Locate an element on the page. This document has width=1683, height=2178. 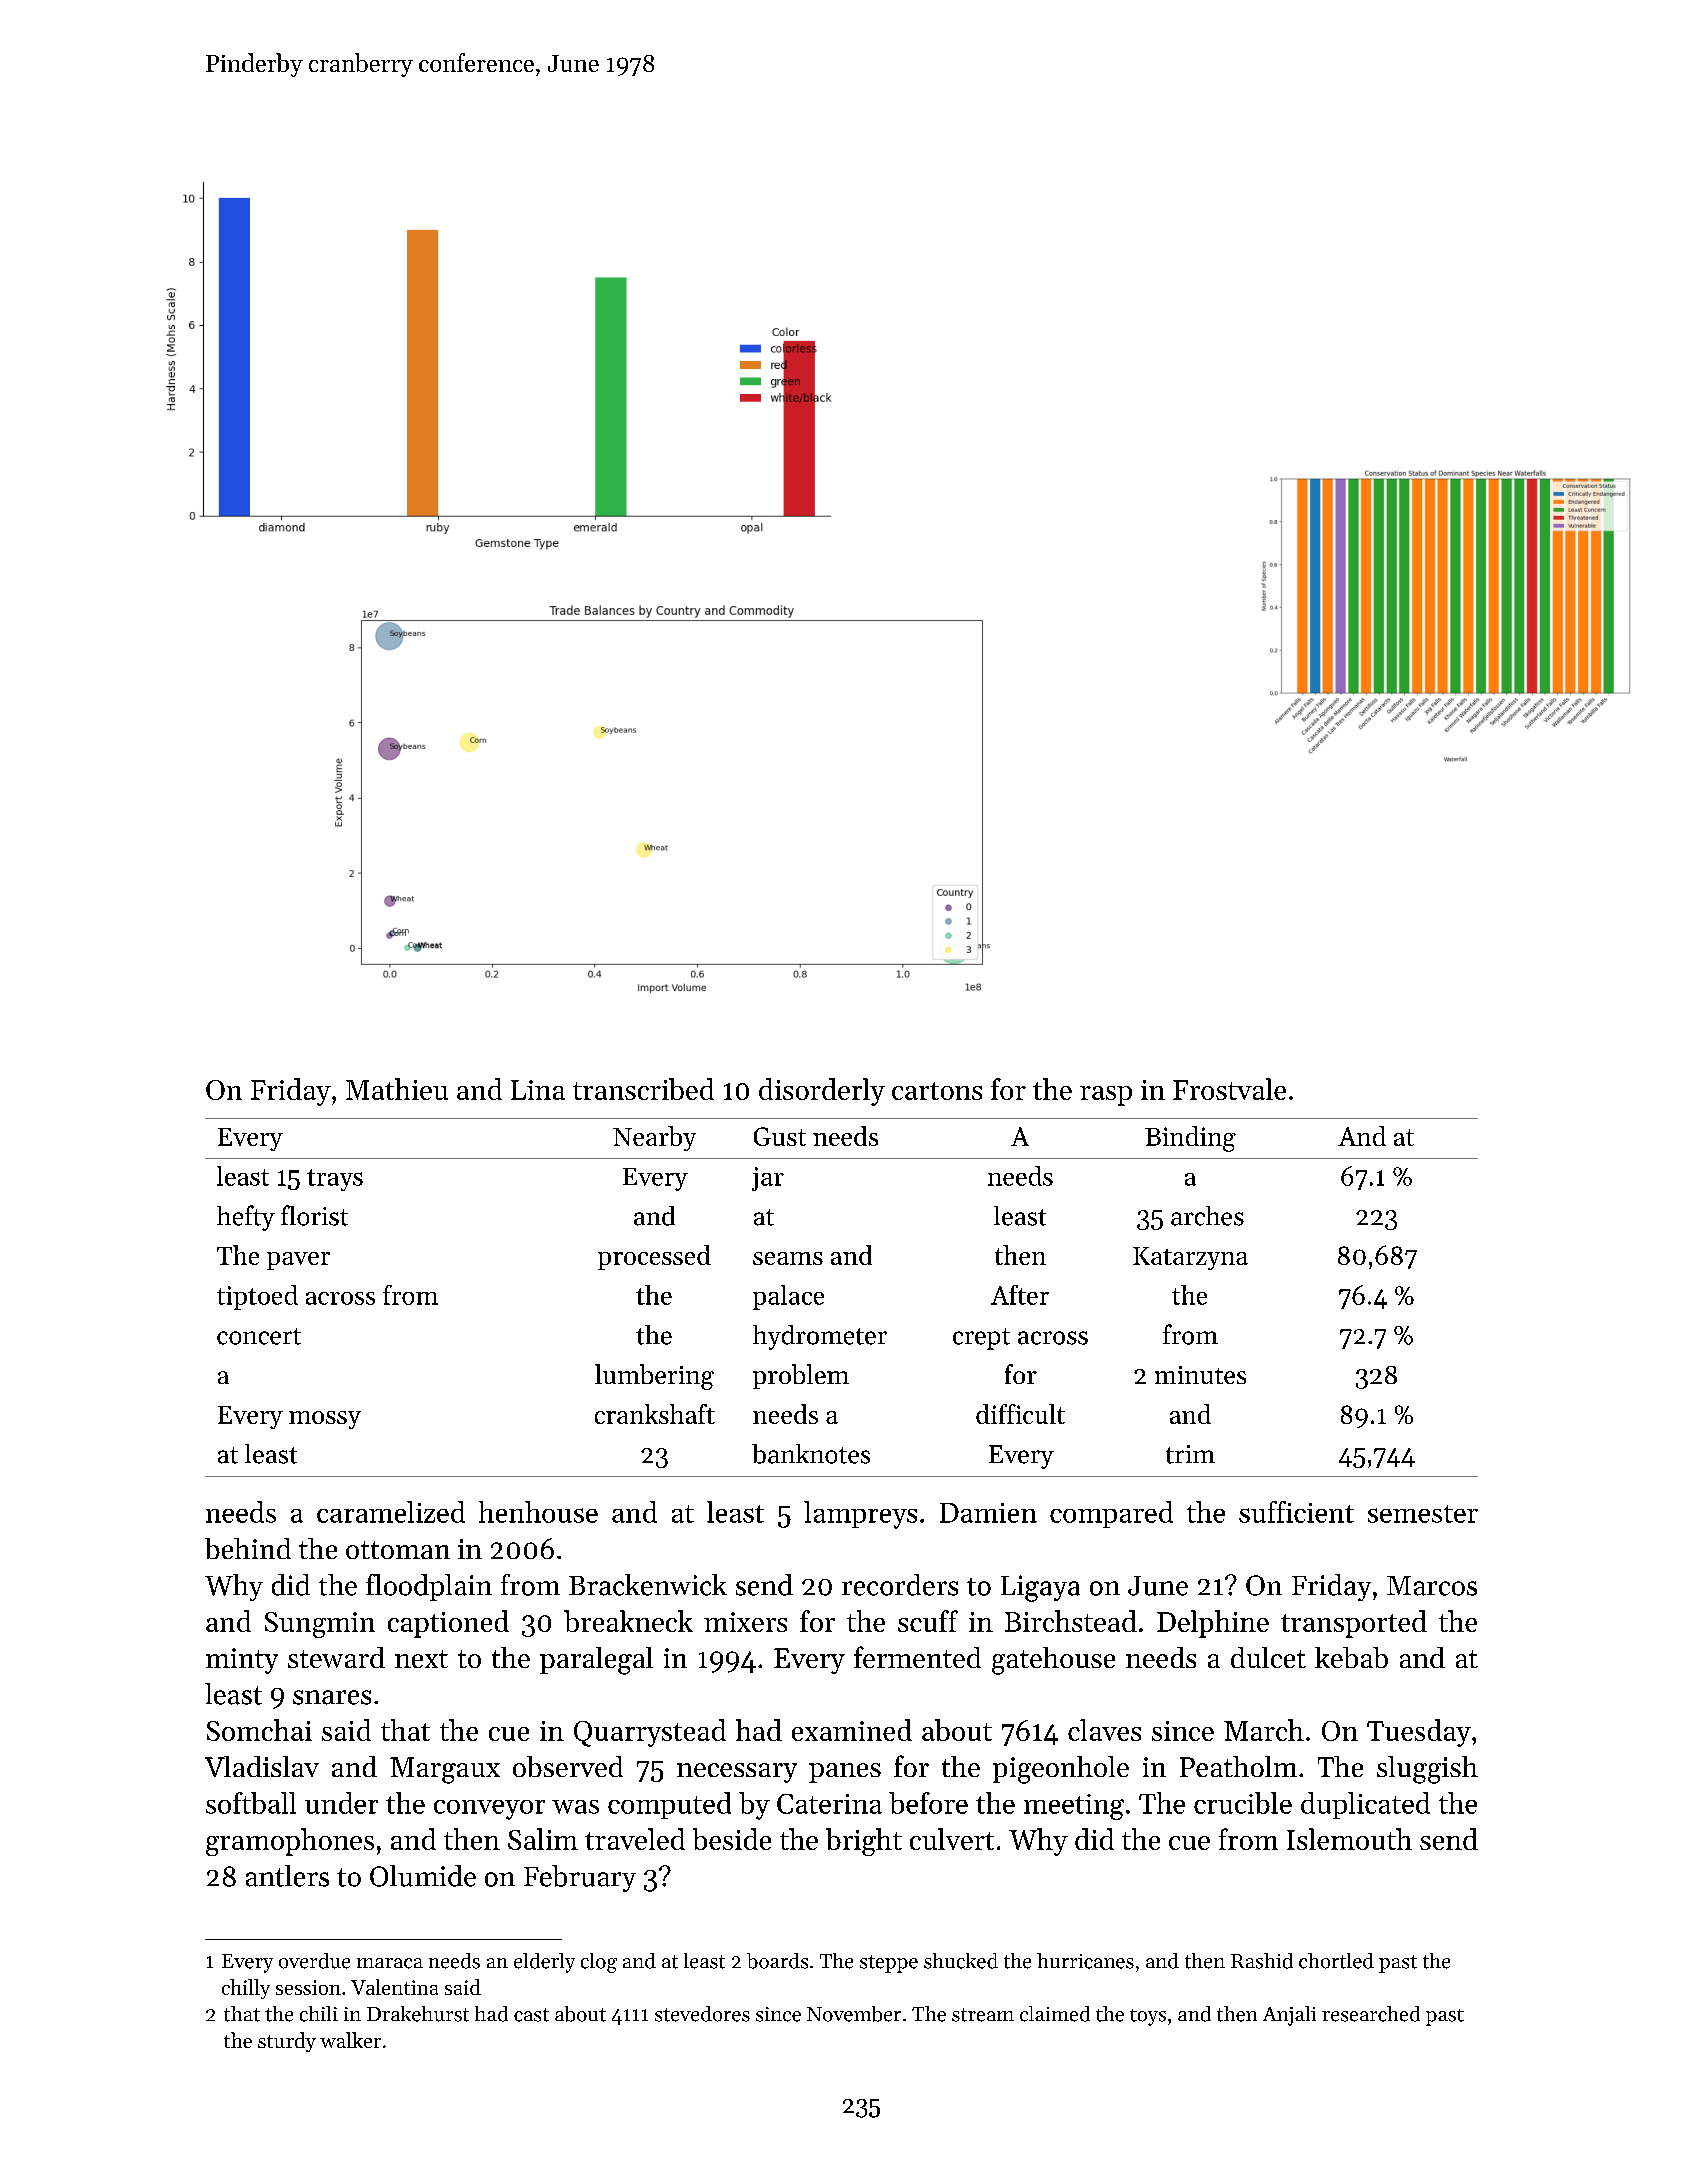
Islemouth is located at coordinates (1349, 1839).
